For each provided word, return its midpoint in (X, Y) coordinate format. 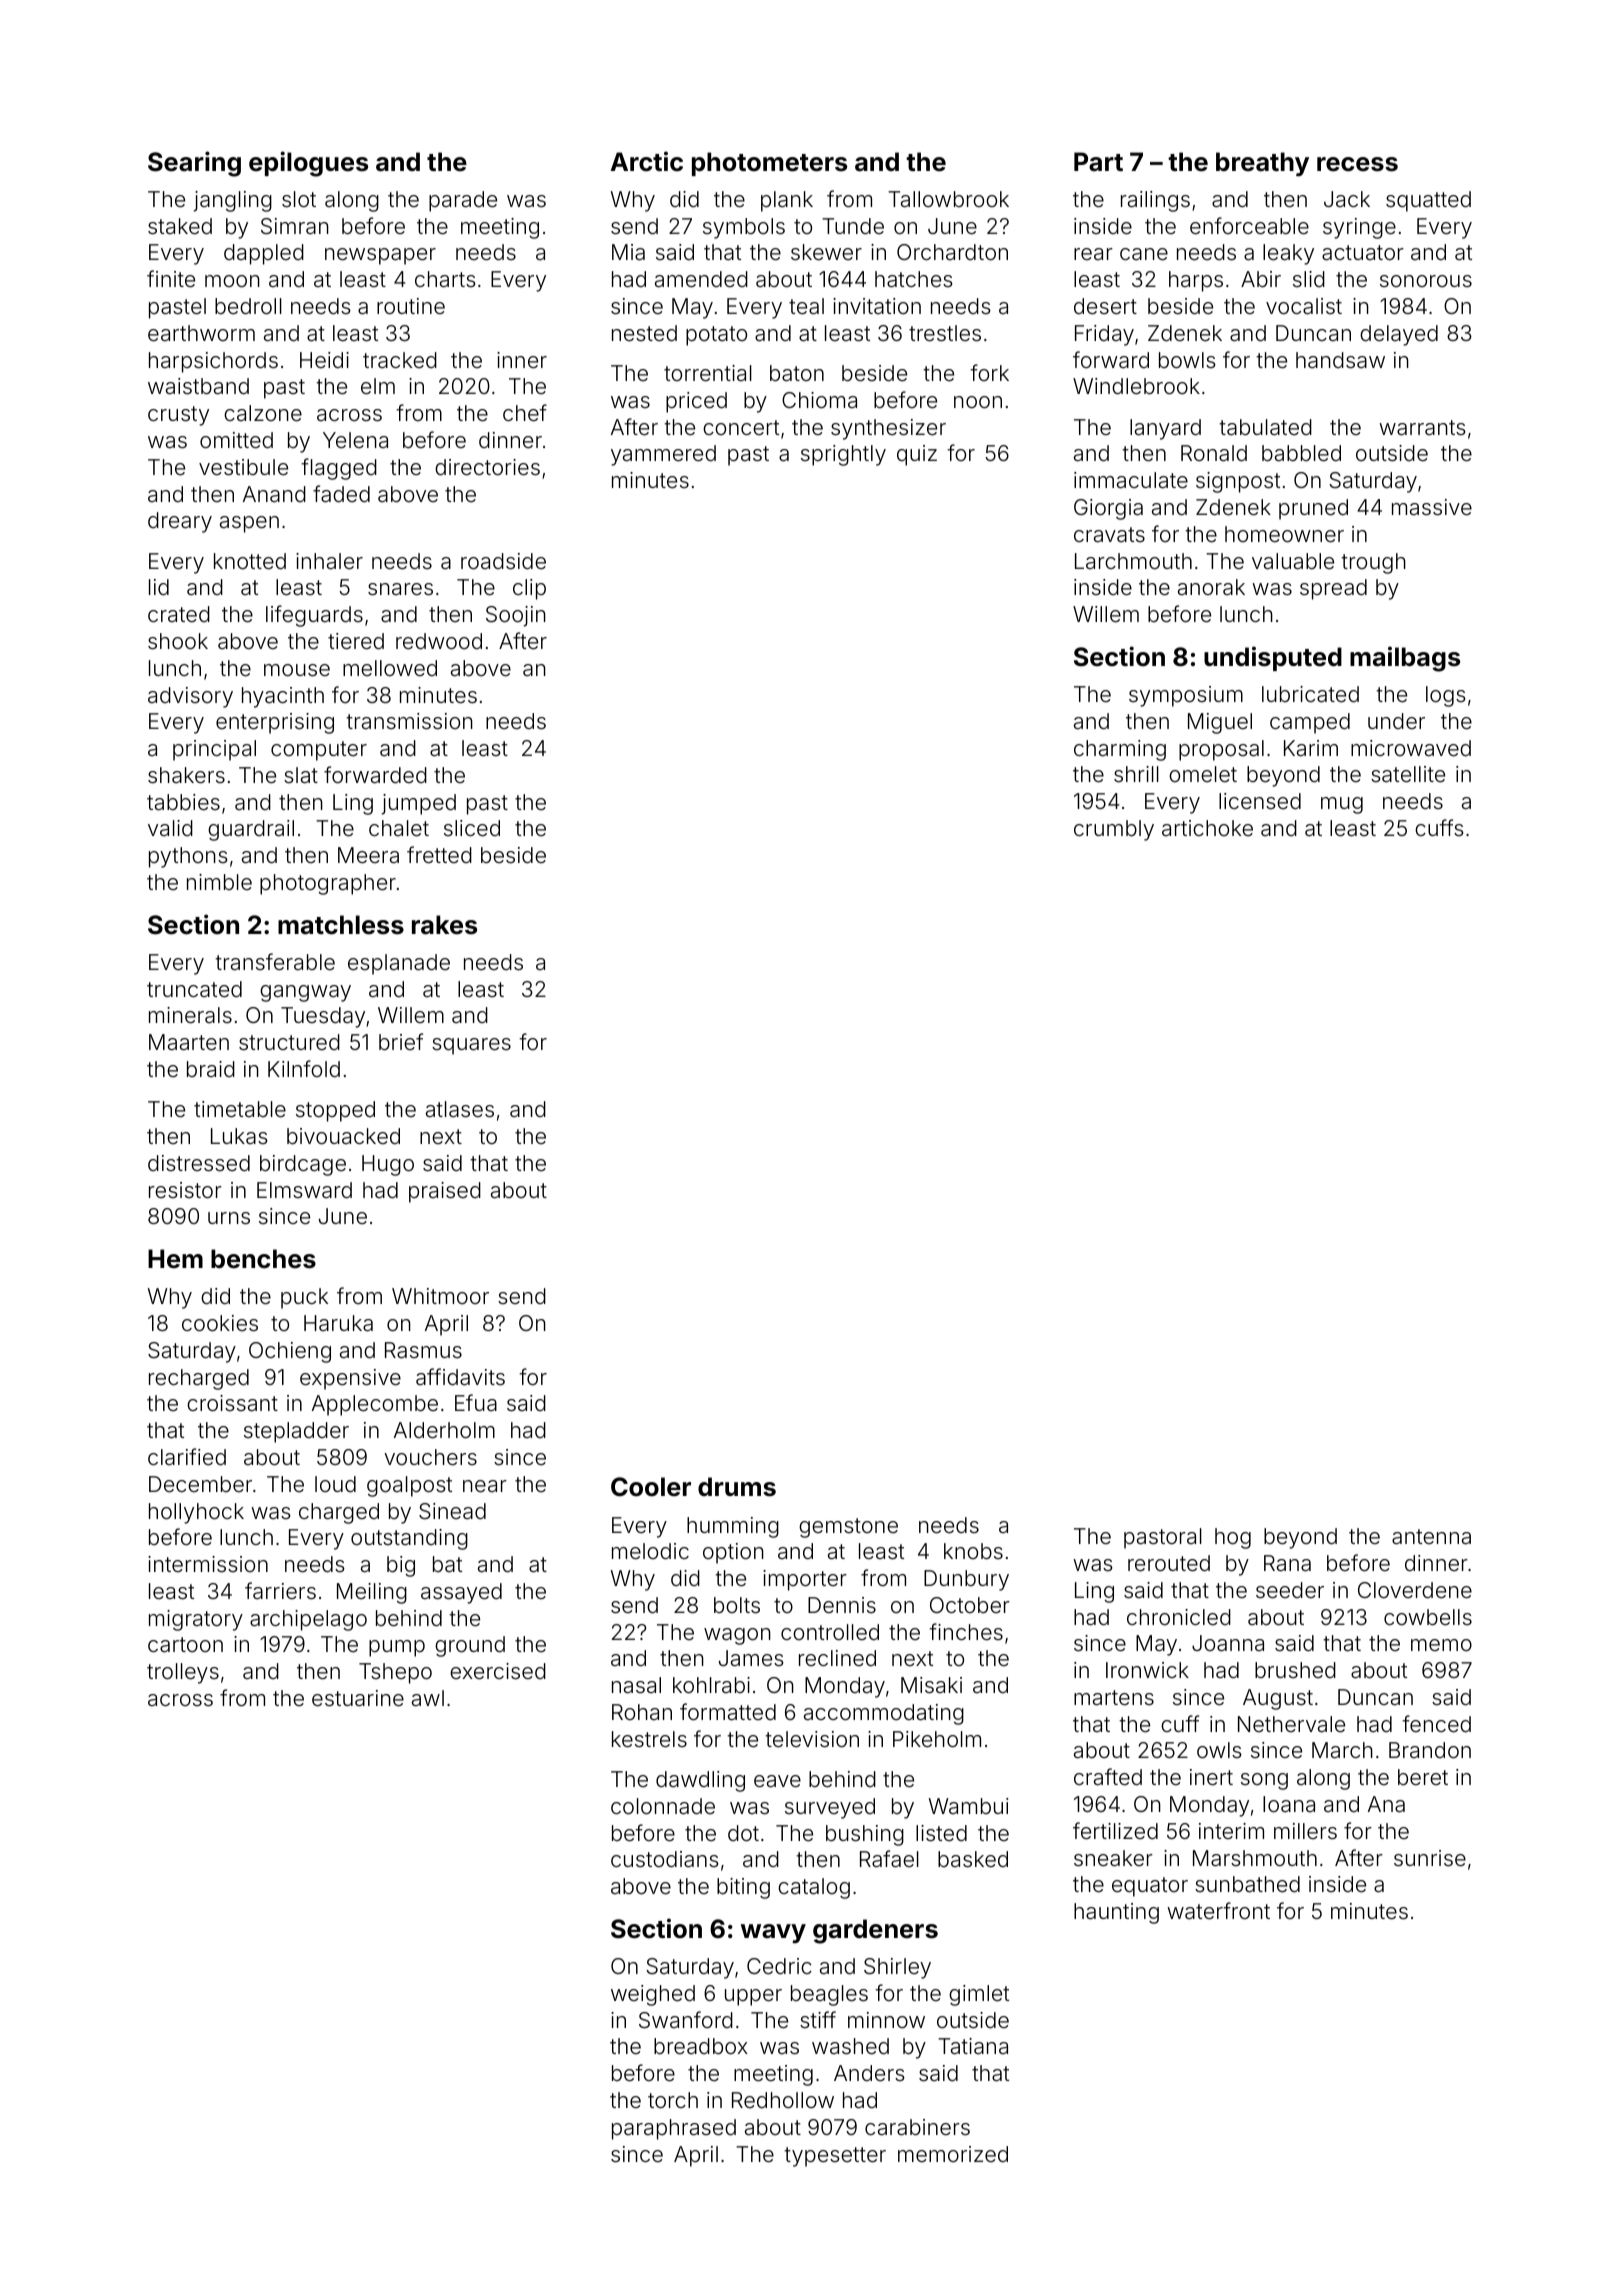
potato (716, 336)
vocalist (1304, 306)
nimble (219, 882)
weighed (653, 1995)
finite (171, 279)
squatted (1428, 201)
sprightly (843, 455)
